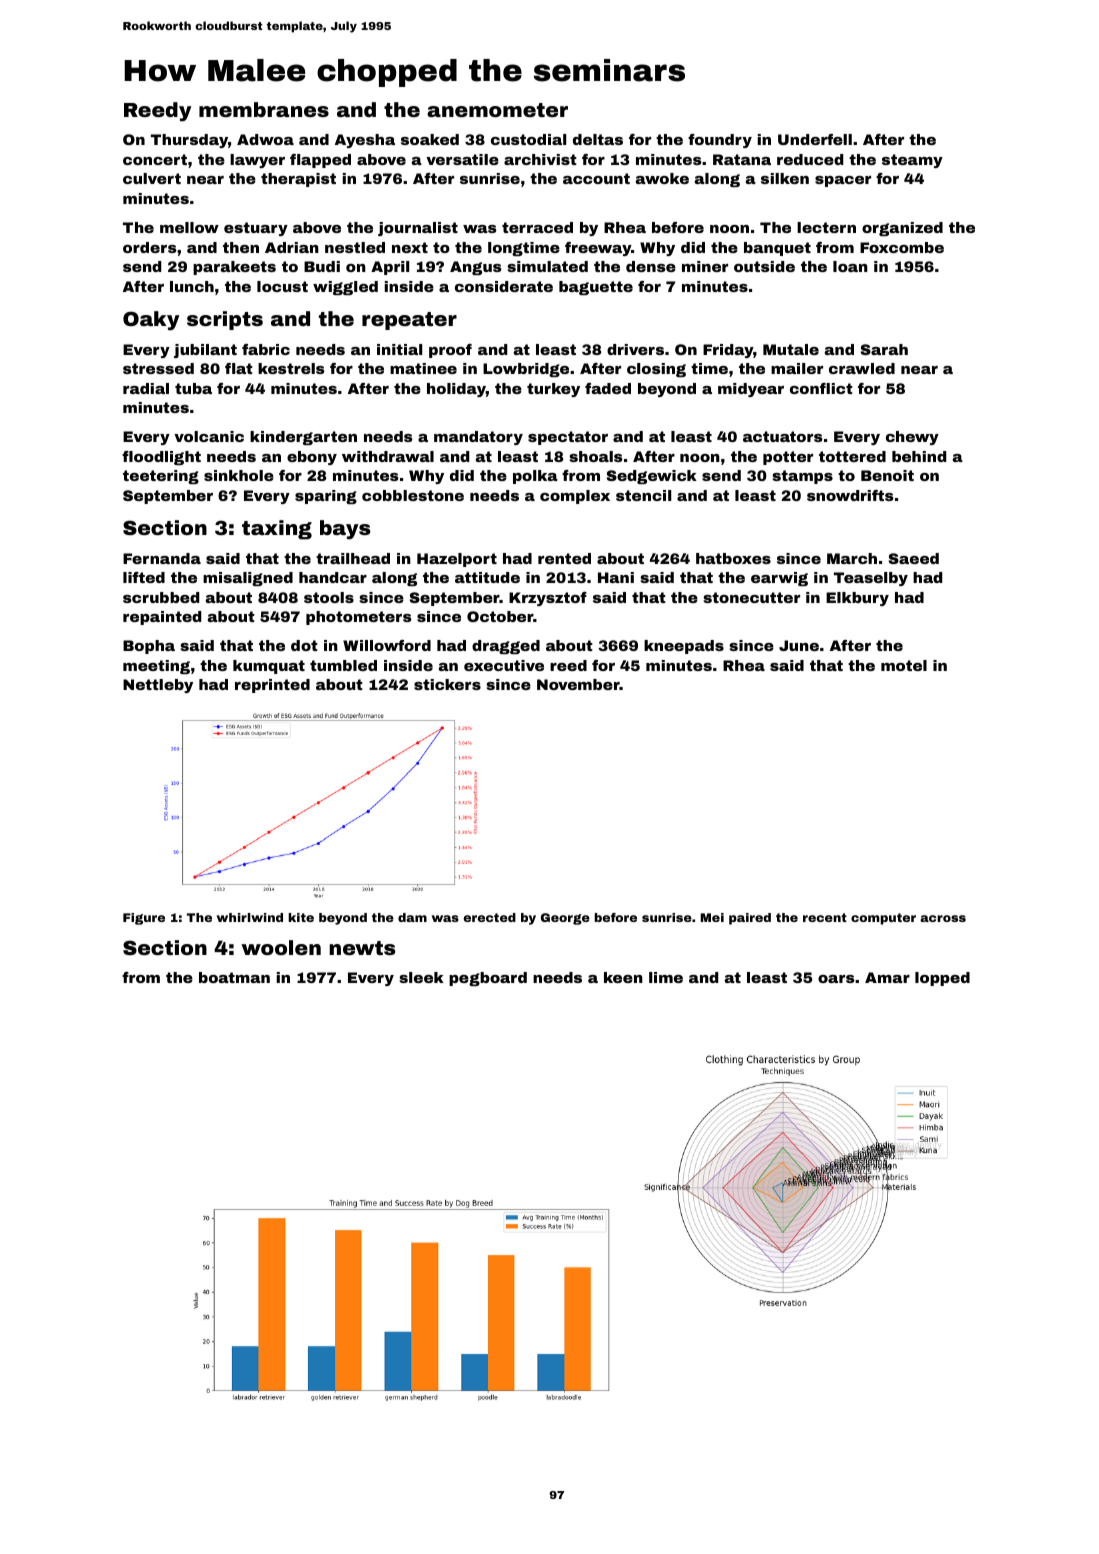  What do you see at coordinates (412, 917) in the image?
I see `dam` at bounding box center [412, 917].
